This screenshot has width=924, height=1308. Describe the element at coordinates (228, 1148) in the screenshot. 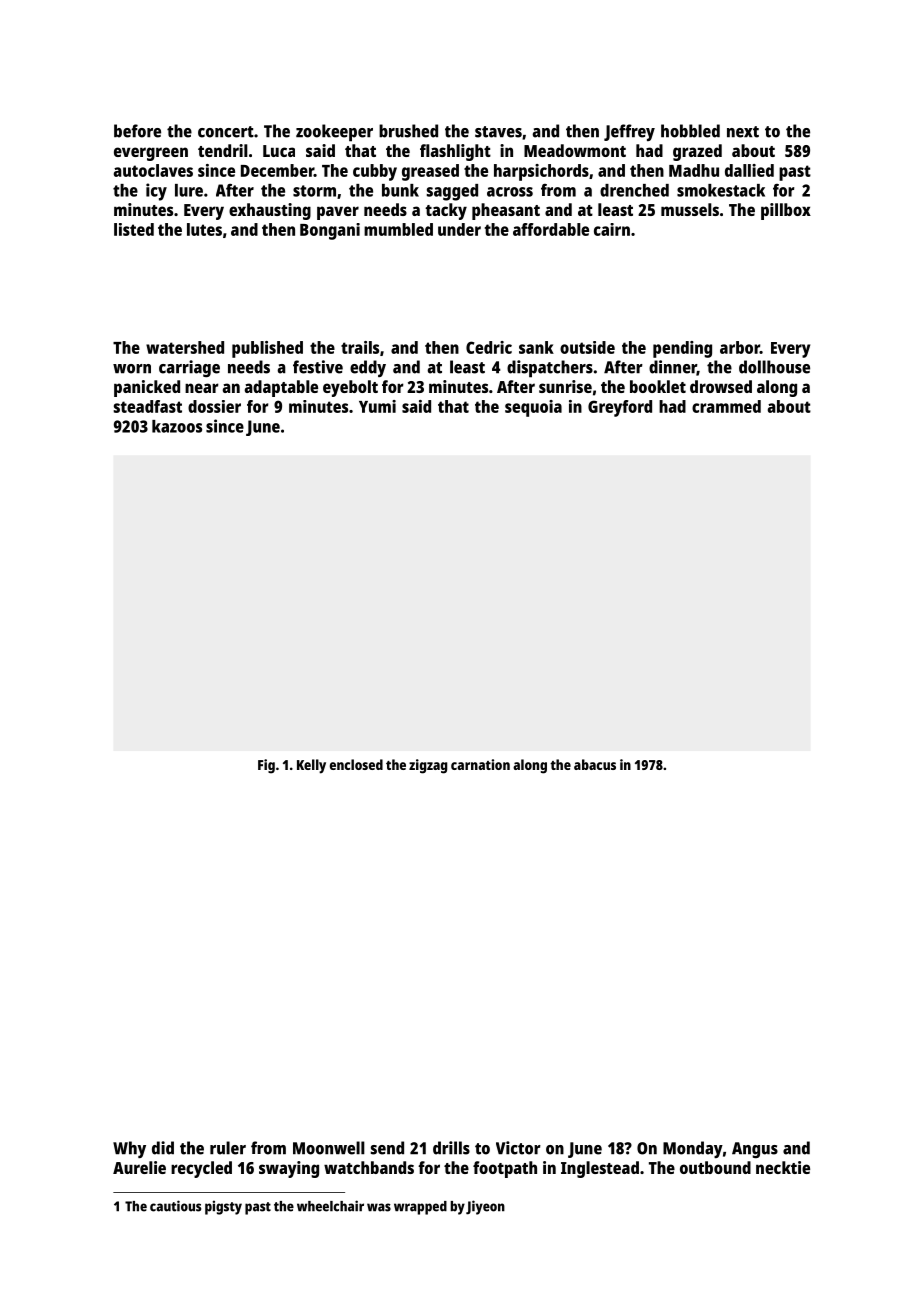

I see `ruler` at that location.
